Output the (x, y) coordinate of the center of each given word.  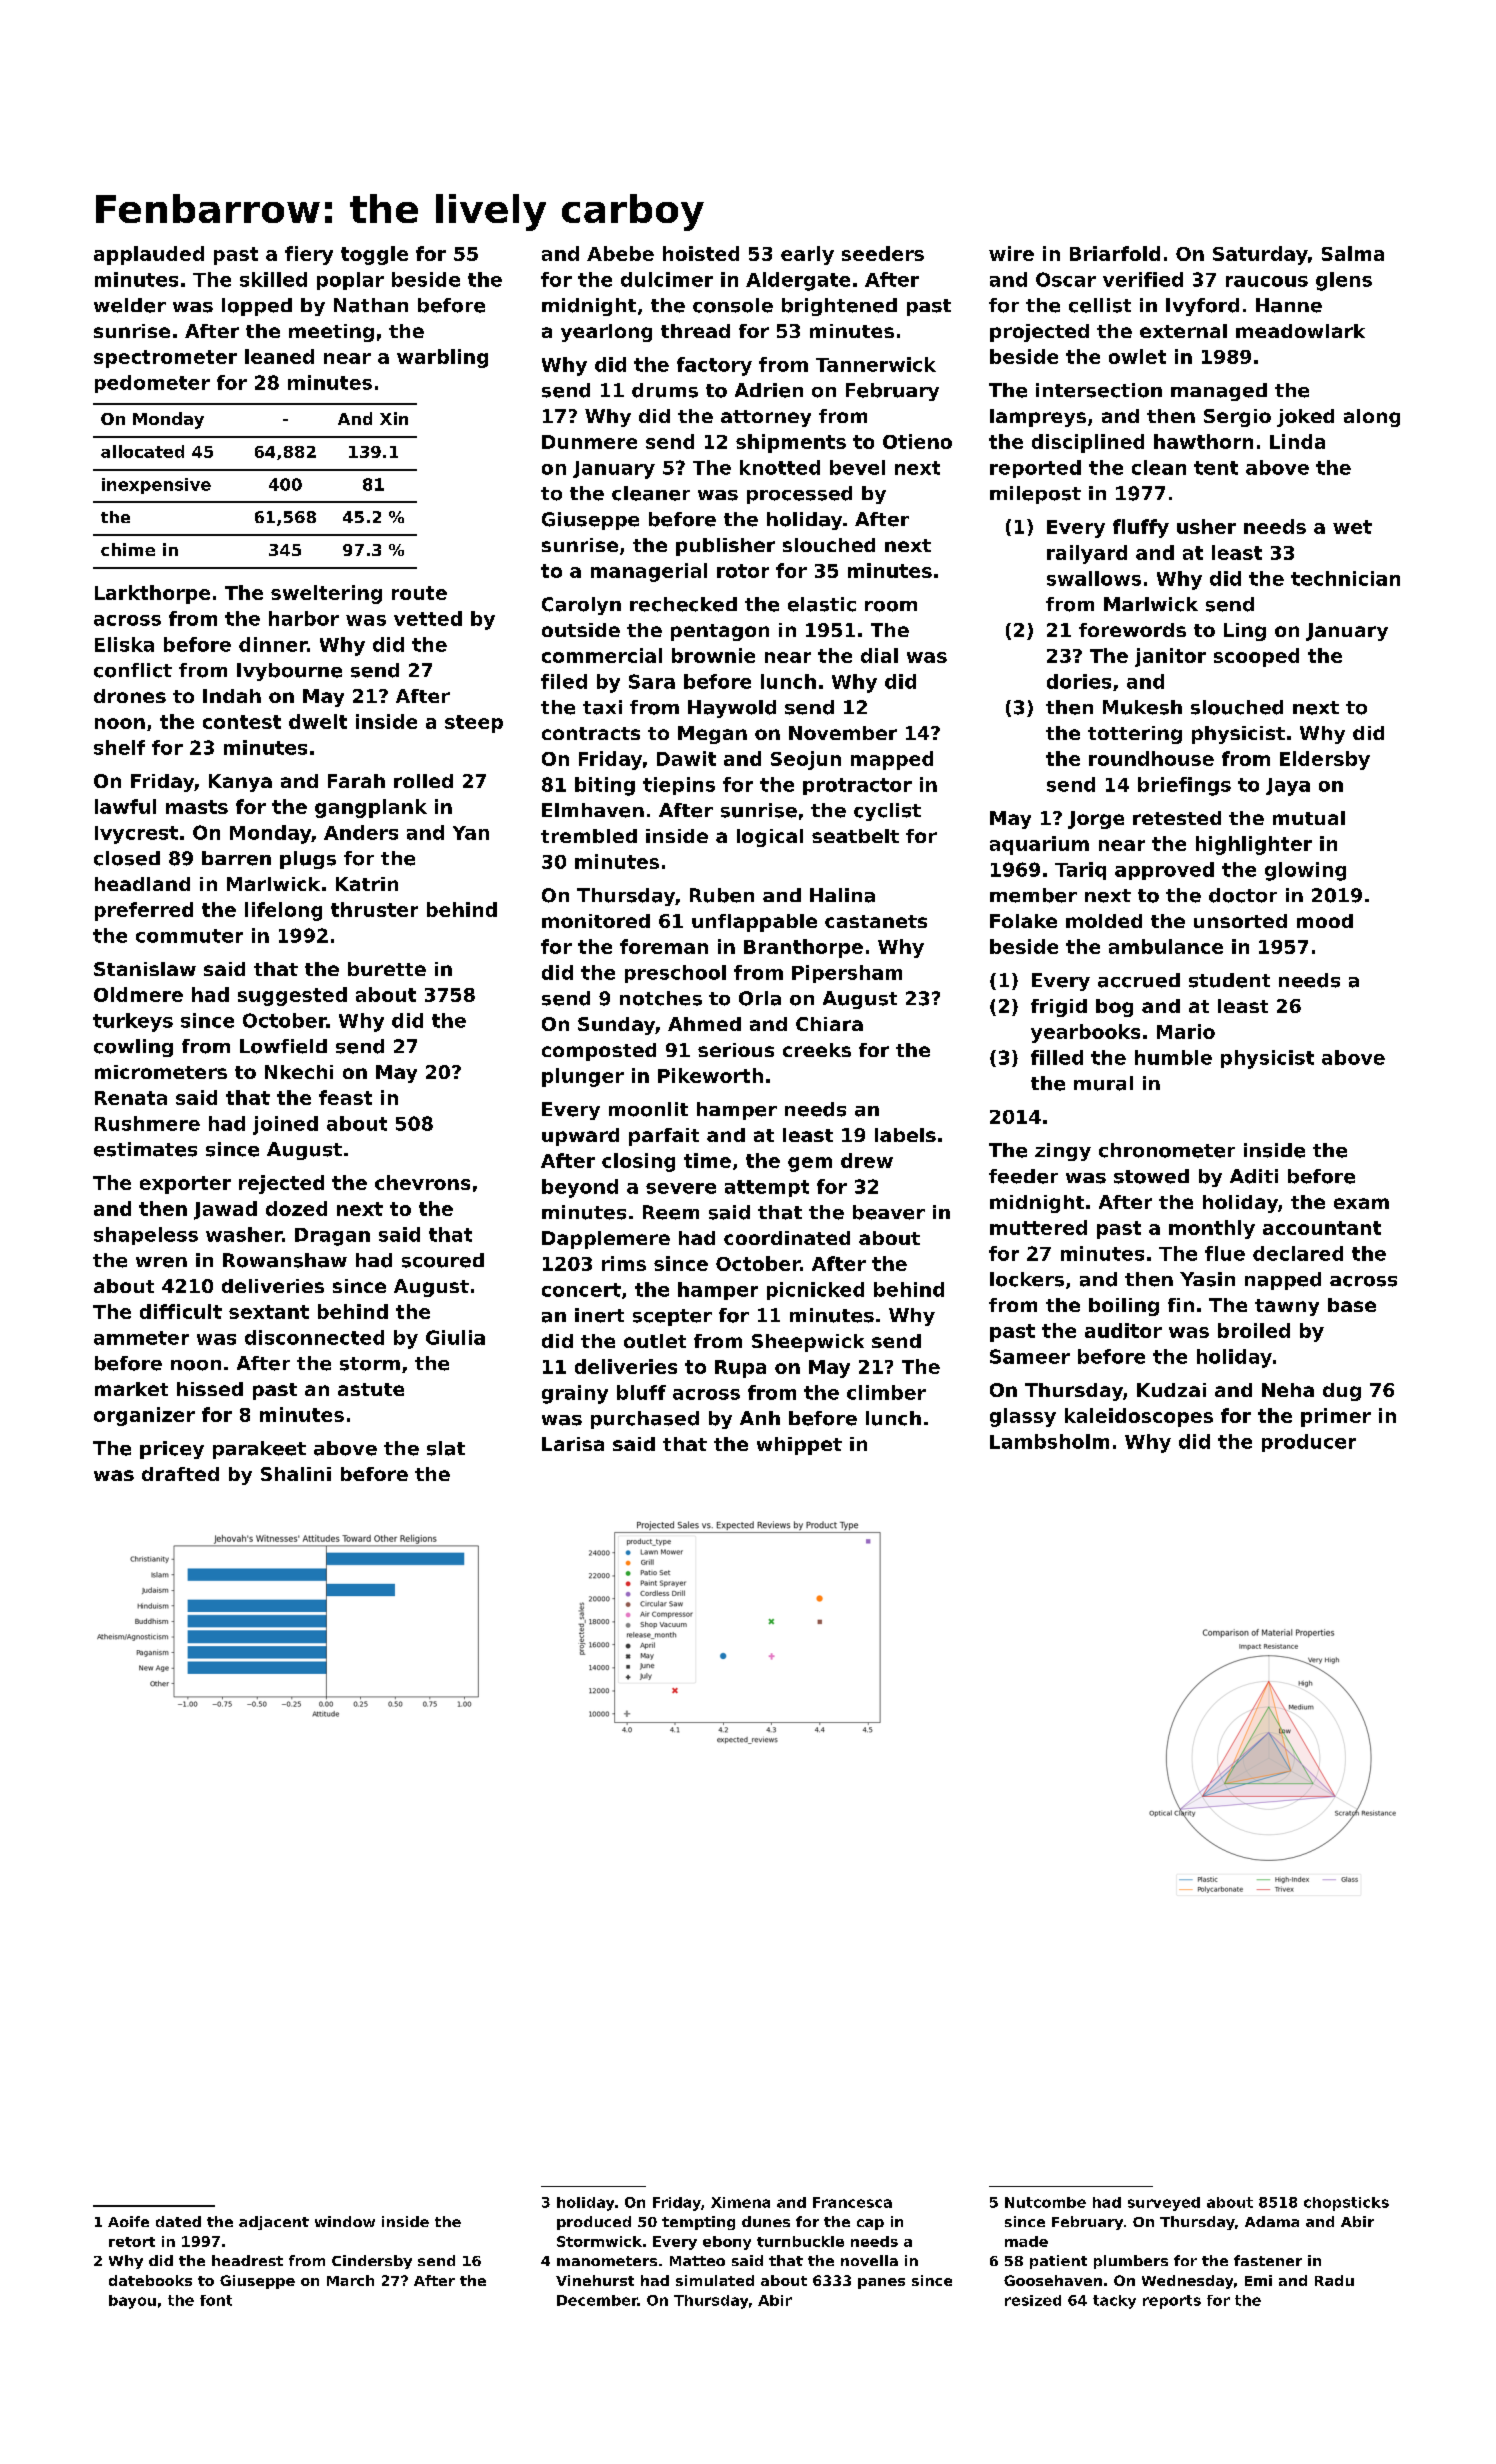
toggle (374, 255)
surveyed (1164, 2204)
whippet (799, 1446)
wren (161, 1262)
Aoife (128, 2221)
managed (1219, 392)
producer (1309, 1443)
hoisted (701, 253)
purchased (645, 1420)
